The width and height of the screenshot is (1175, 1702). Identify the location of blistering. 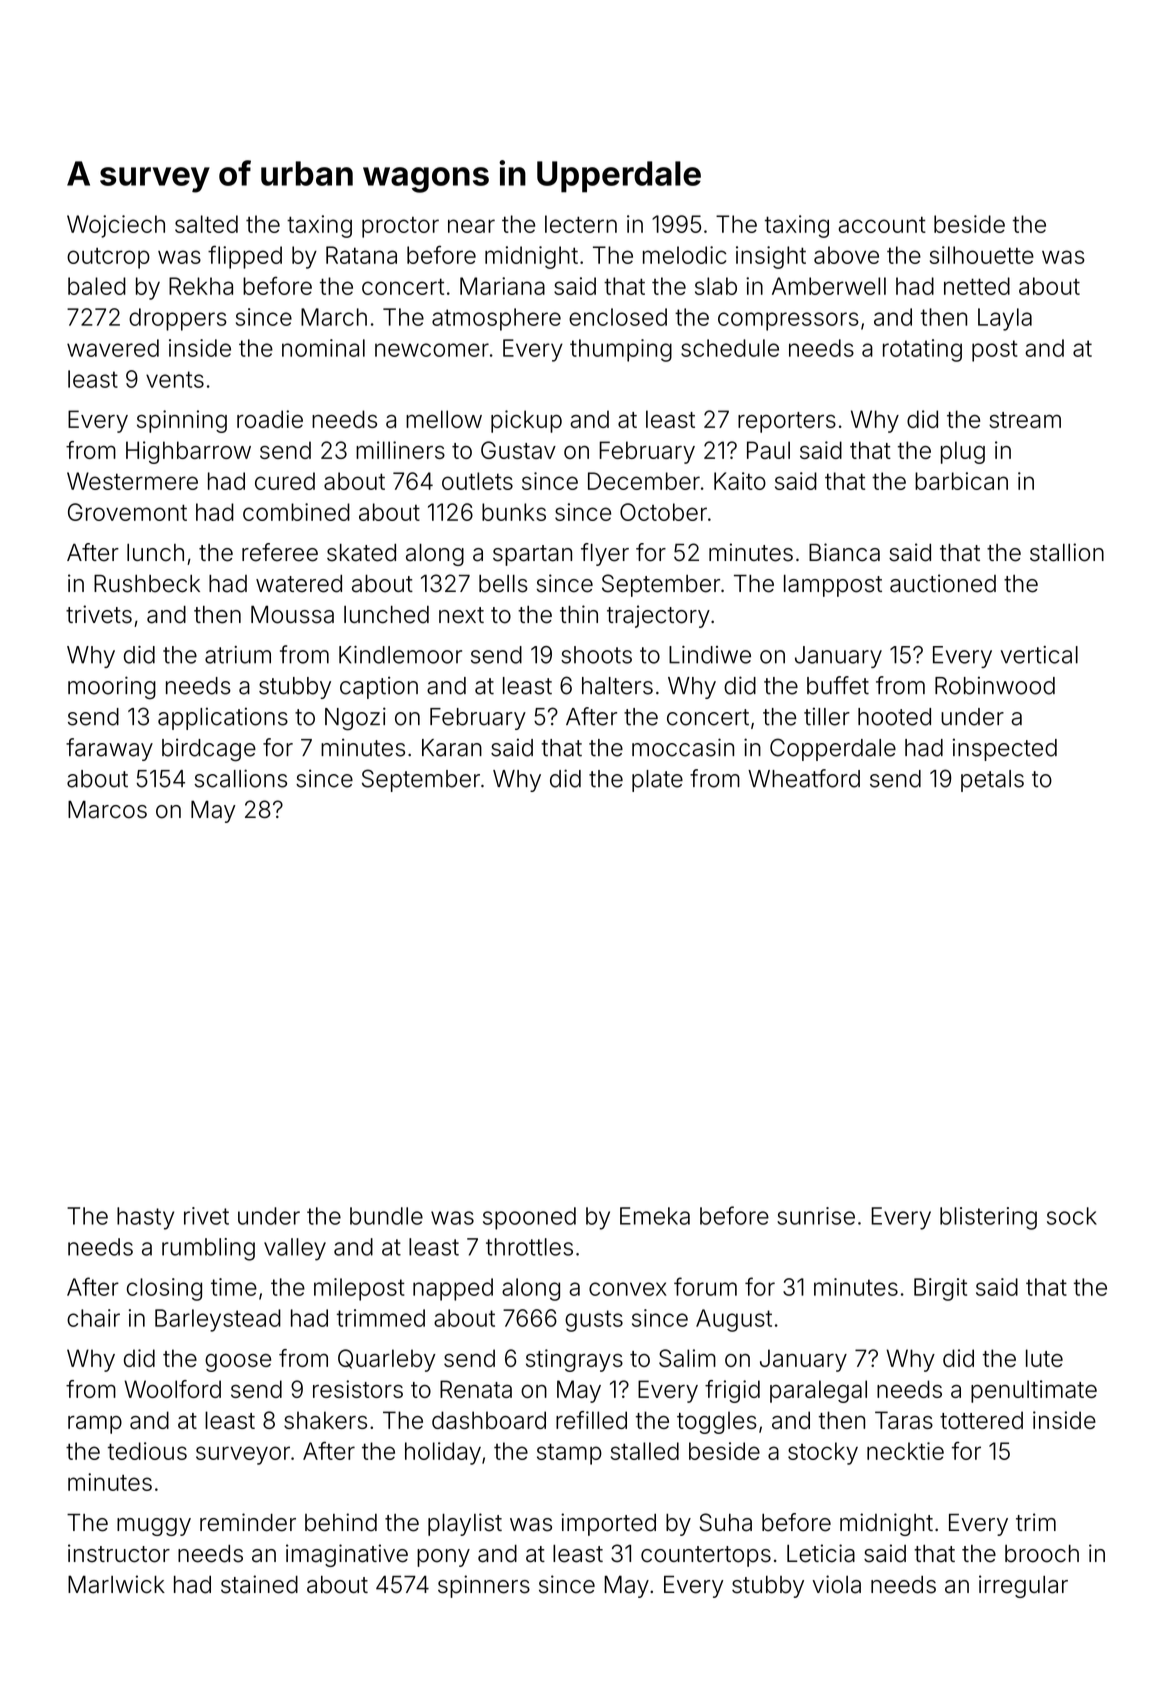
(988, 1218).
